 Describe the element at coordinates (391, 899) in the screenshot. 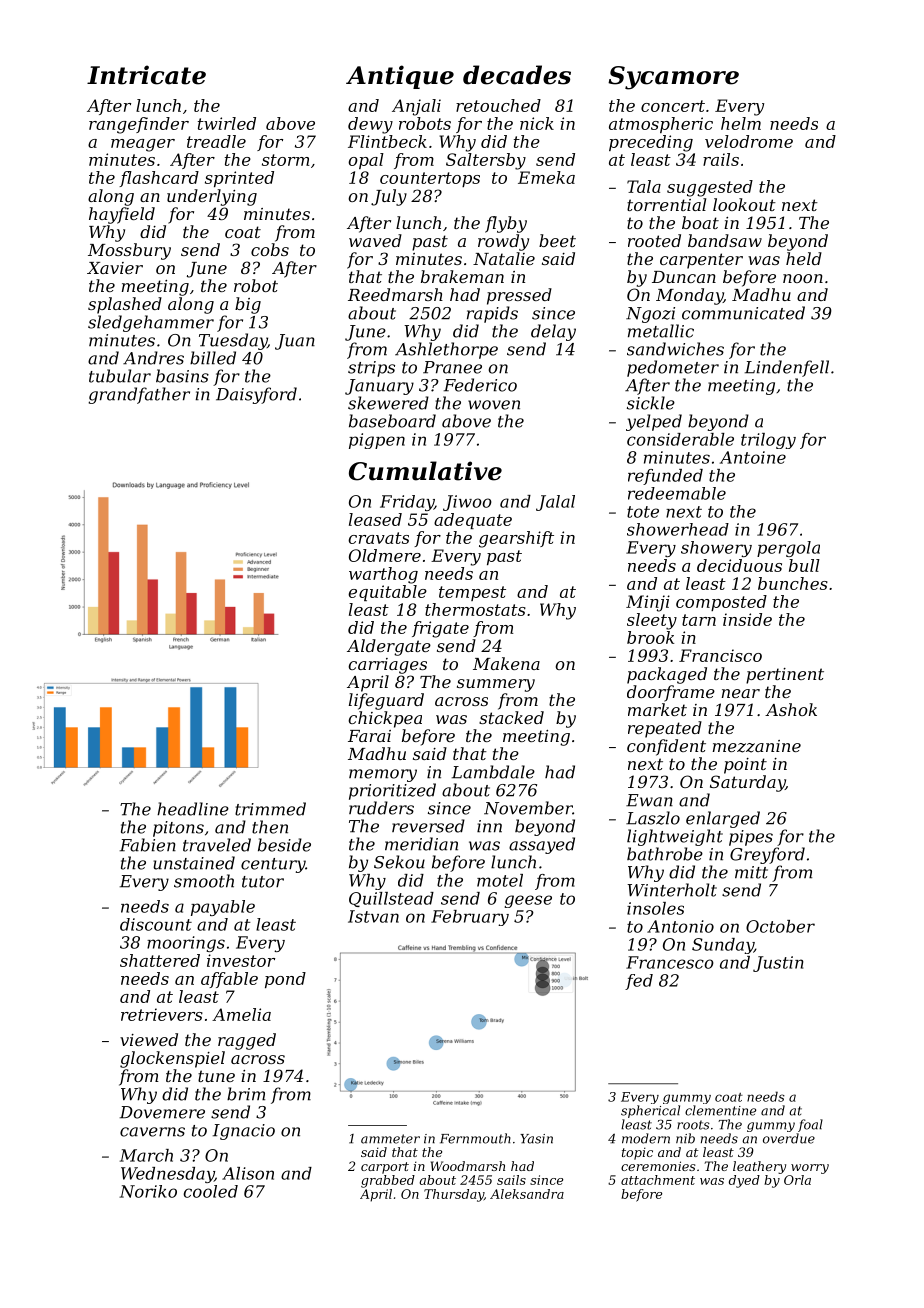

I see `Quillstead` at that location.
